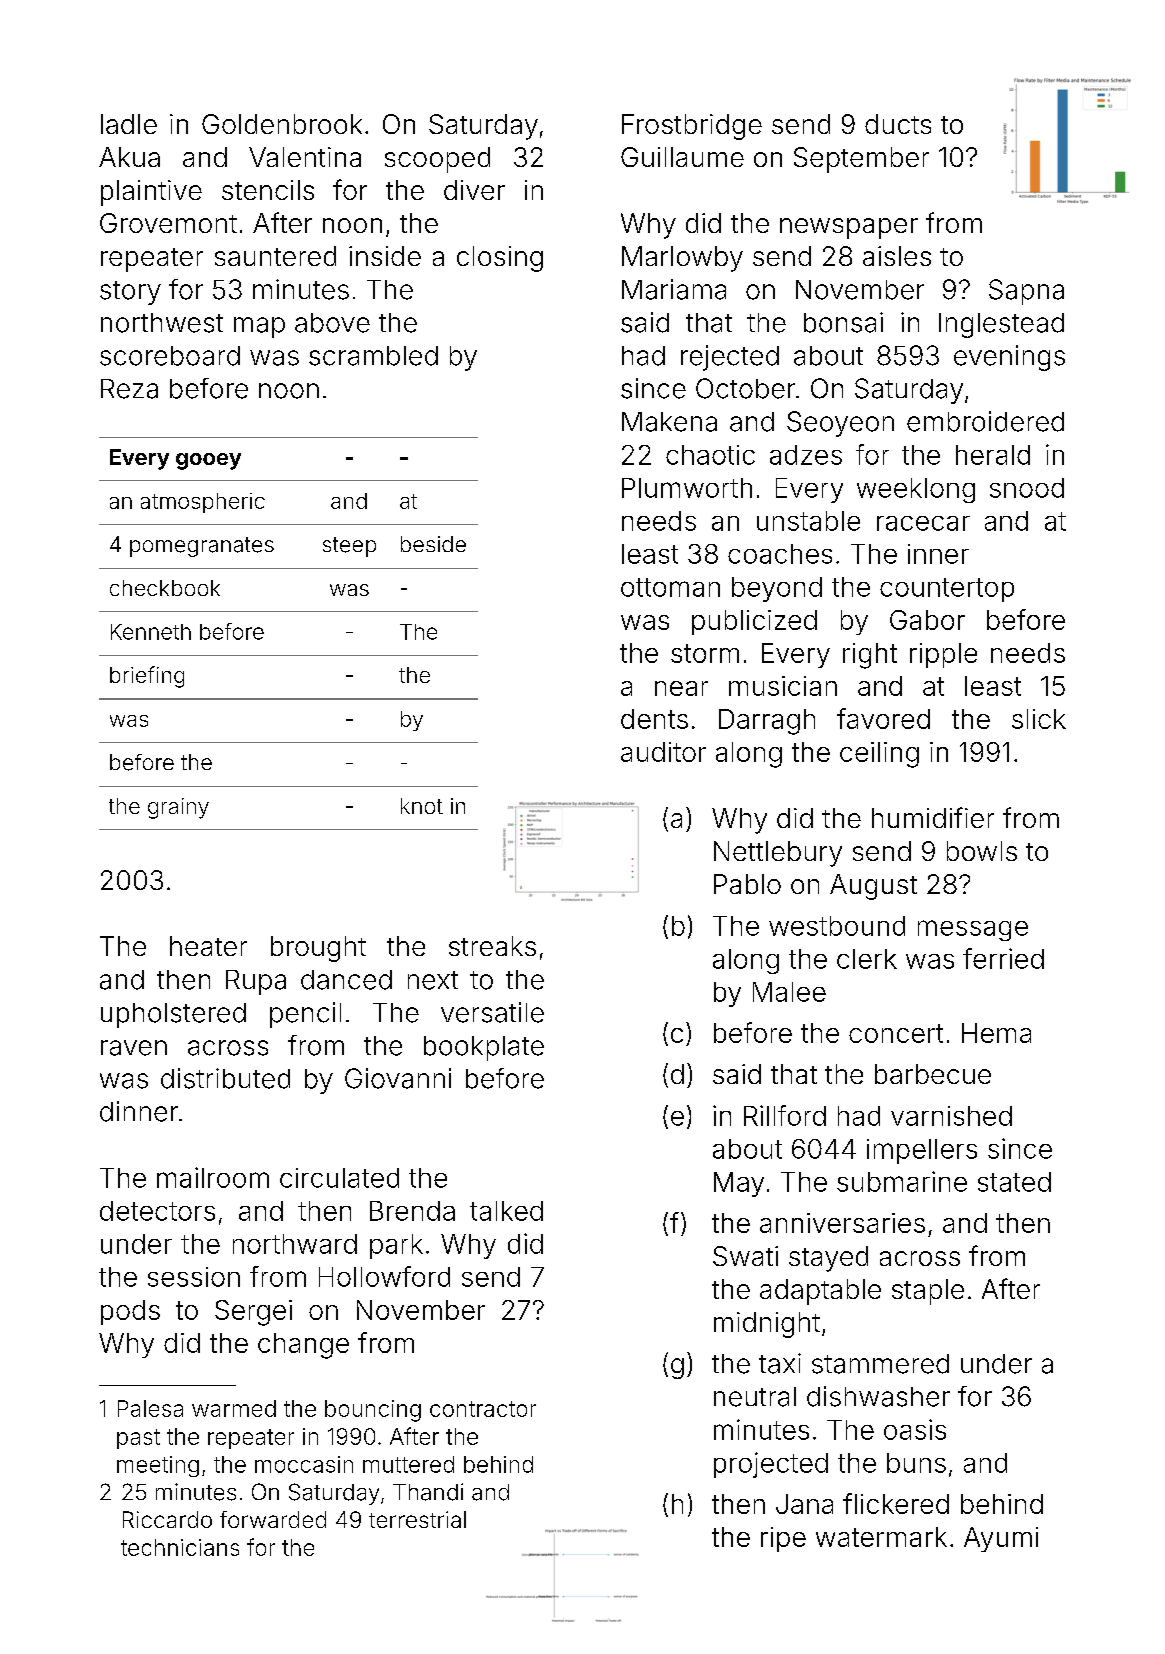 The width and height of the screenshot is (1165, 1654). What do you see at coordinates (167, 1519) in the screenshot?
I see `Riccardo` at bounding box center [167, 1519].
